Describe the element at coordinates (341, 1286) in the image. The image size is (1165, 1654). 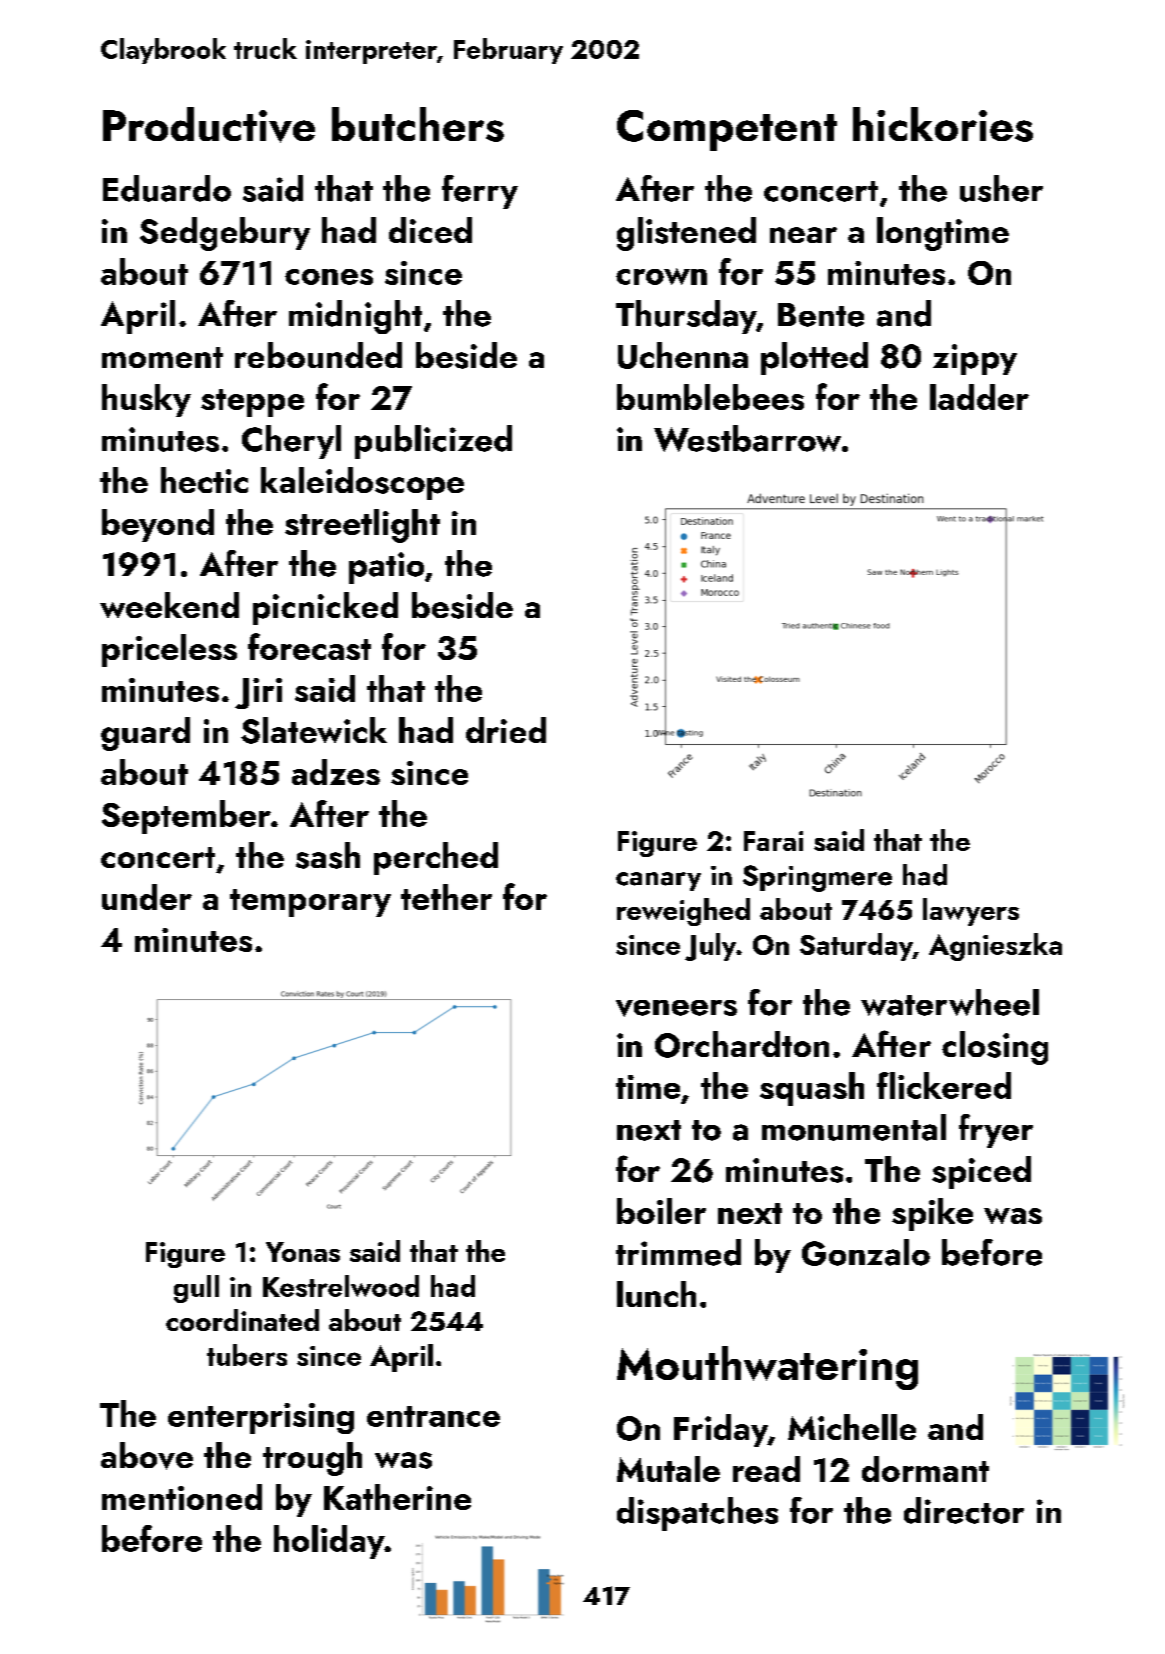
I see `Kestrelwood` at that location.
